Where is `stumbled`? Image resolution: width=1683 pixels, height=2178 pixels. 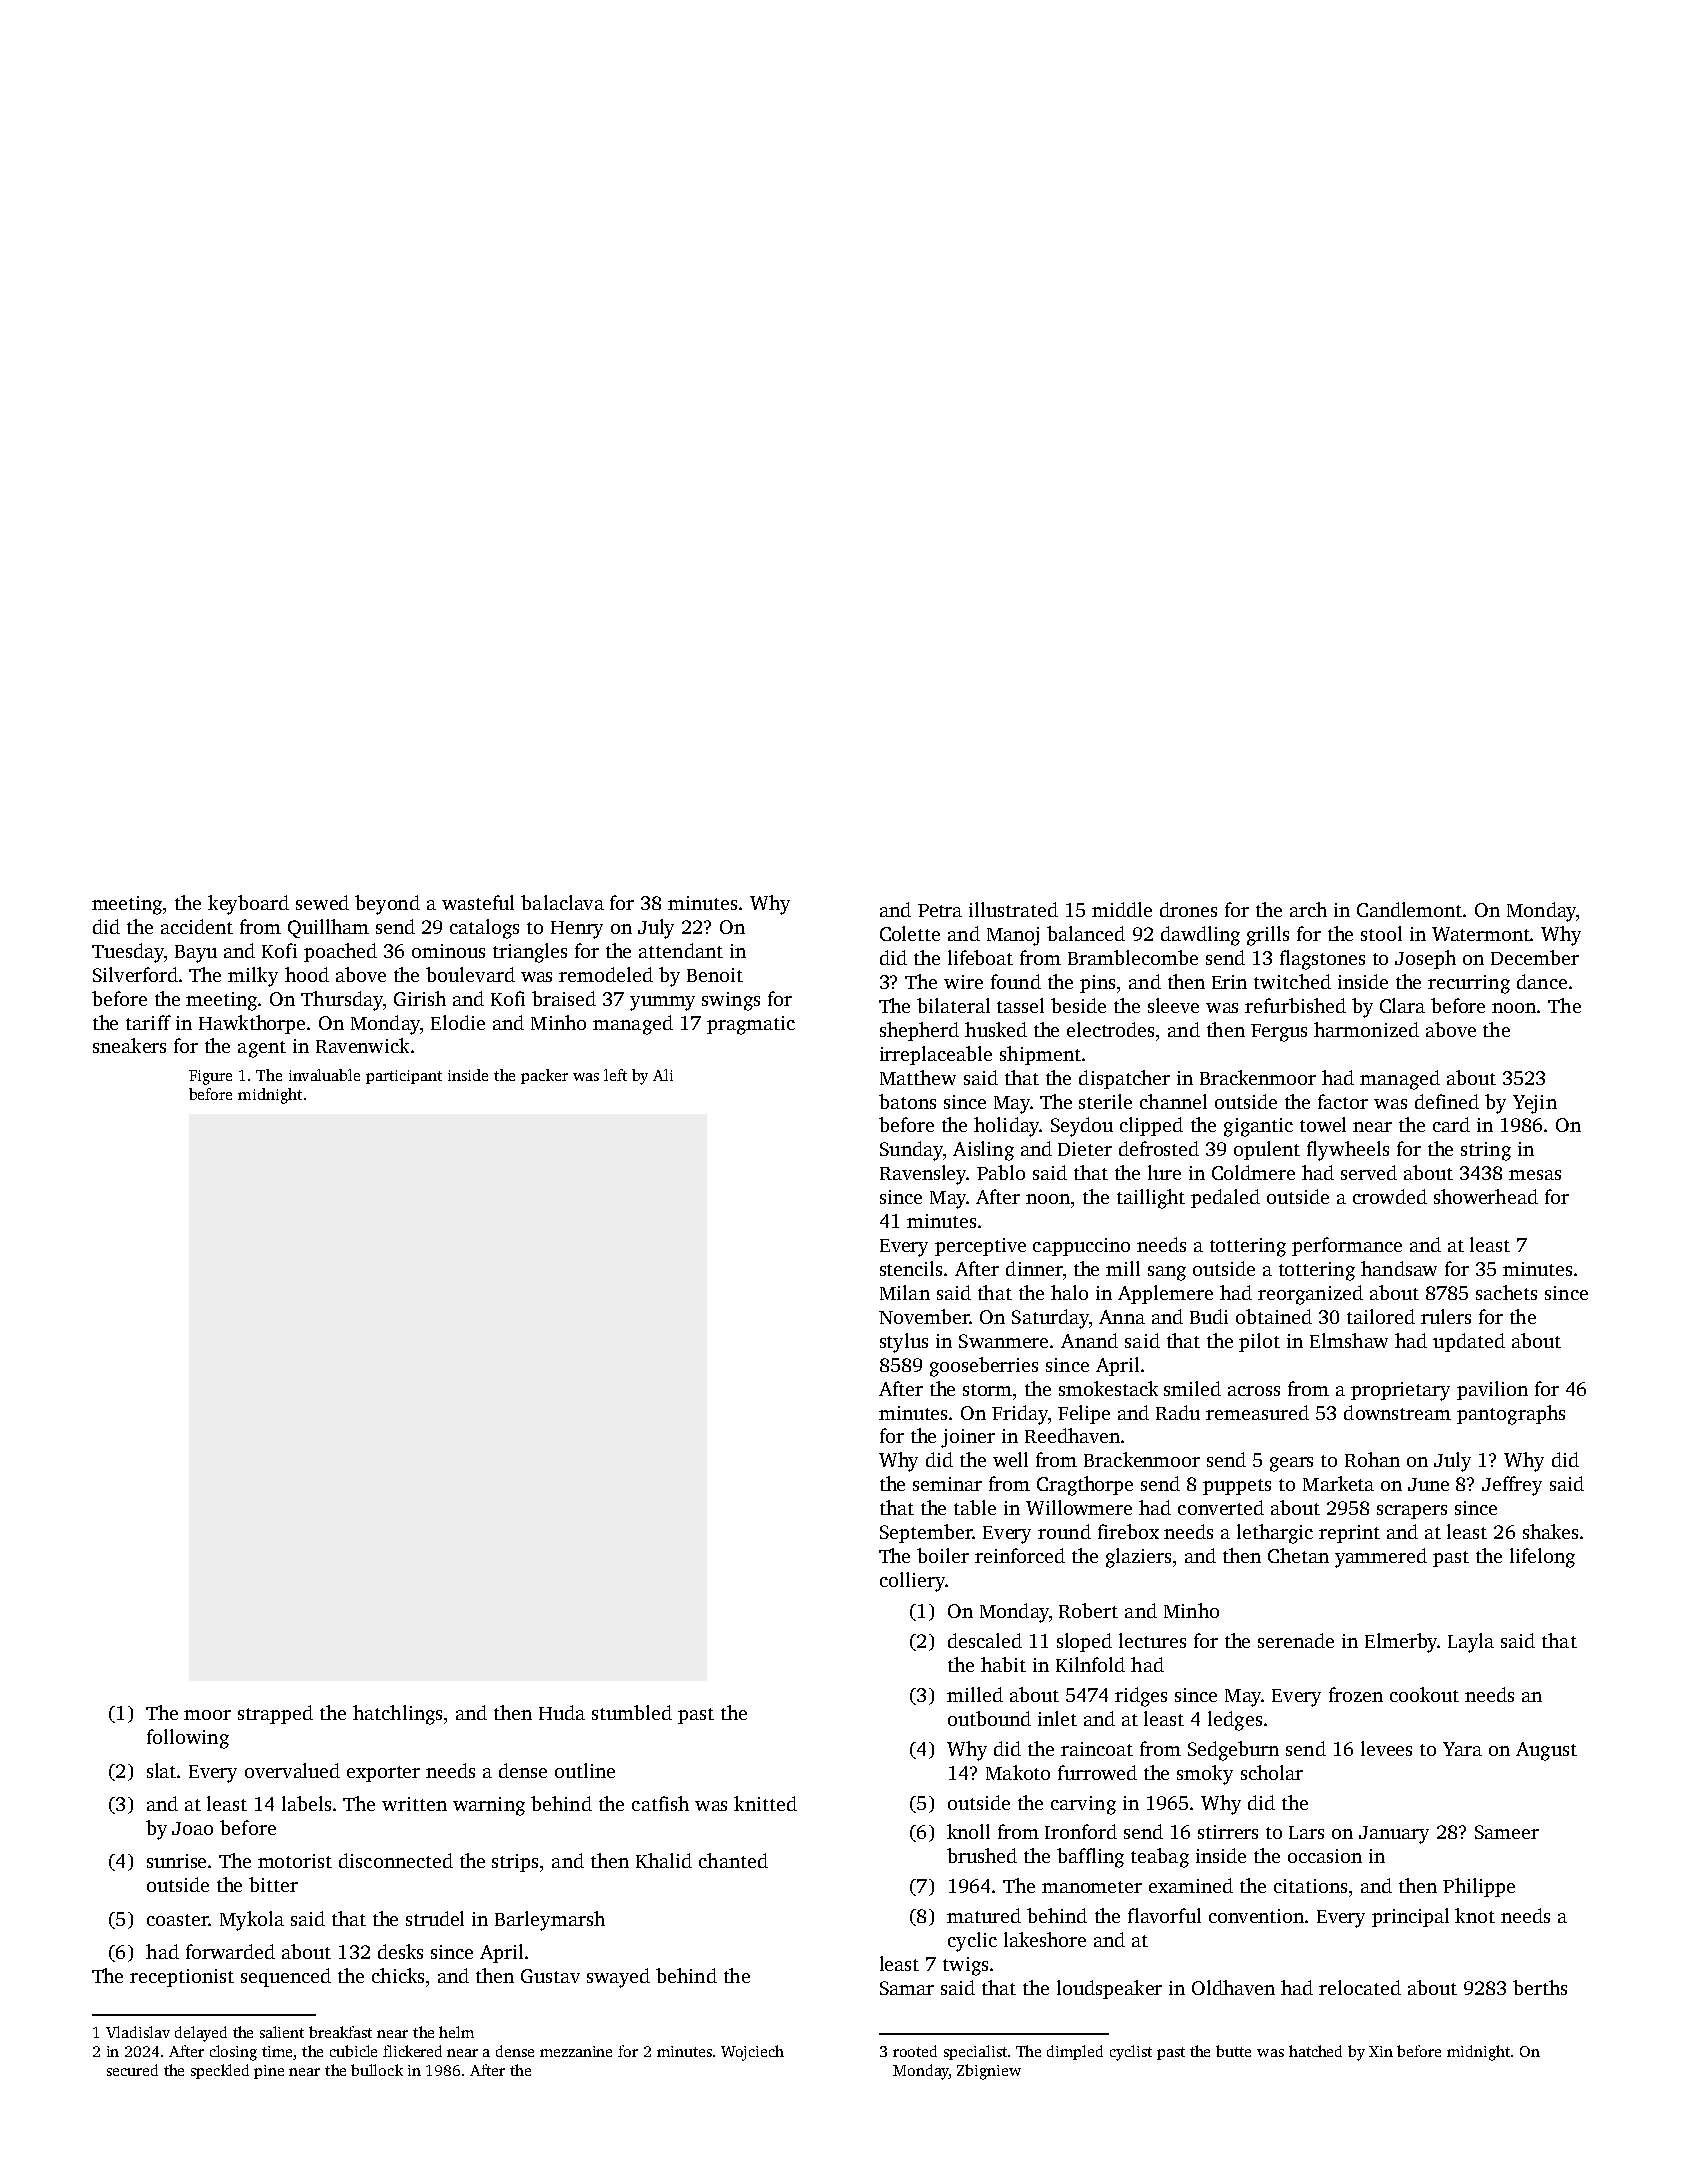
stumbled is located at coordinates (632, 1712).
